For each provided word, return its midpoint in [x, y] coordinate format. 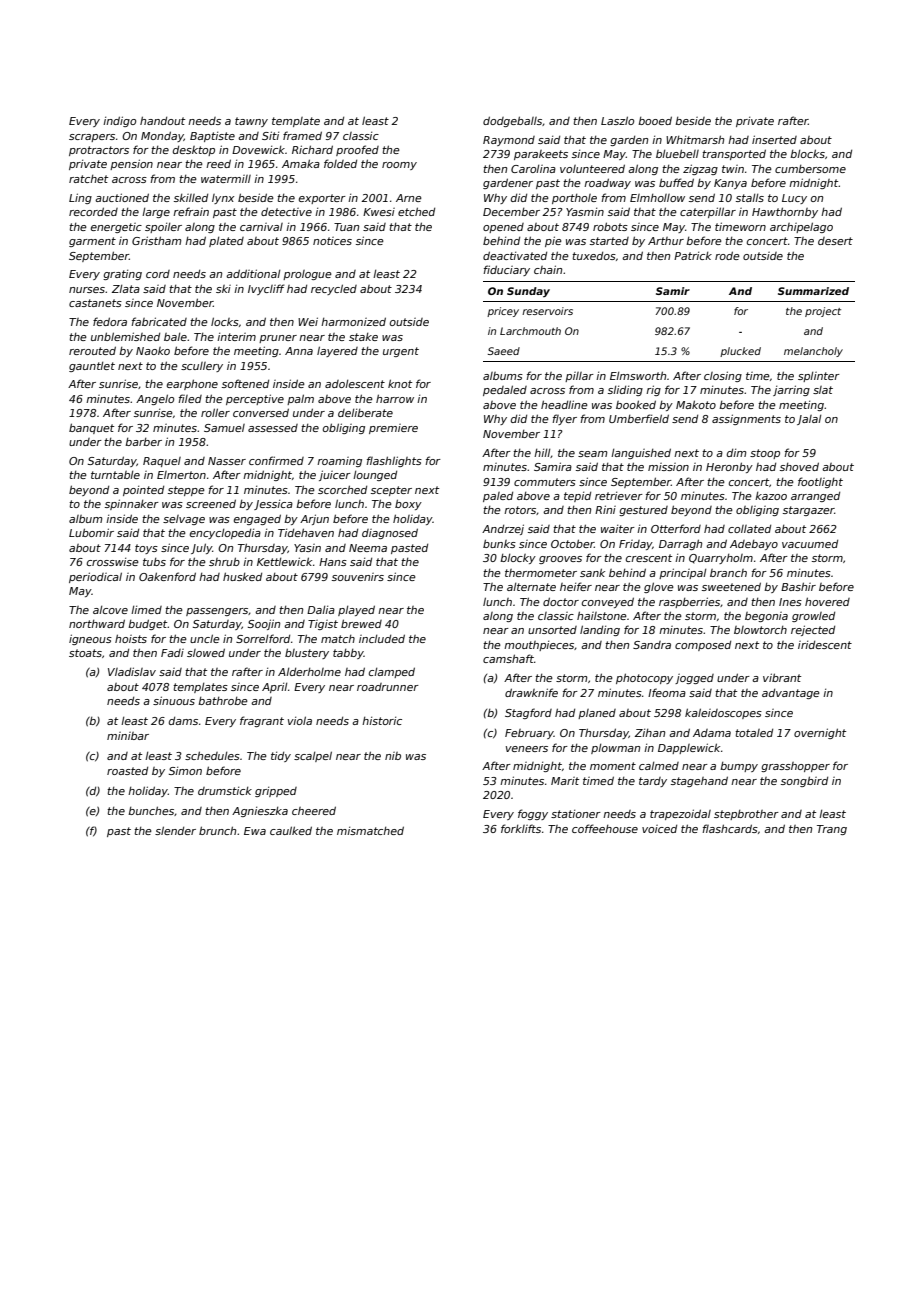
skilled [191, 198]
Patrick [693, 256]
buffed [676, 182]
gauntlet [92, 367]
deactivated [515, 255]
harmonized [353, 321]
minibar [128, 736]
